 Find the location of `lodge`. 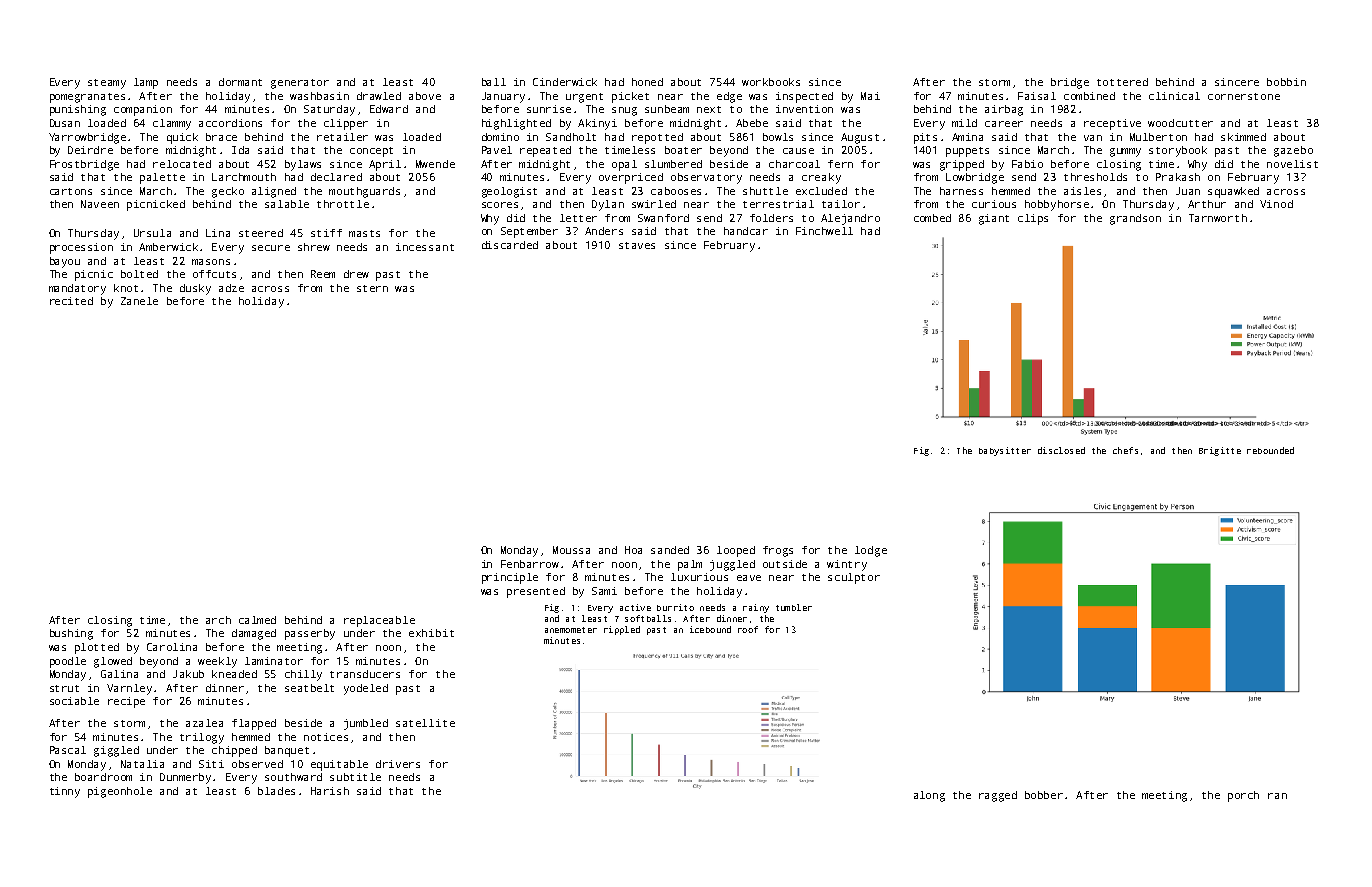

lodge is located at coordinates (871, 551).
